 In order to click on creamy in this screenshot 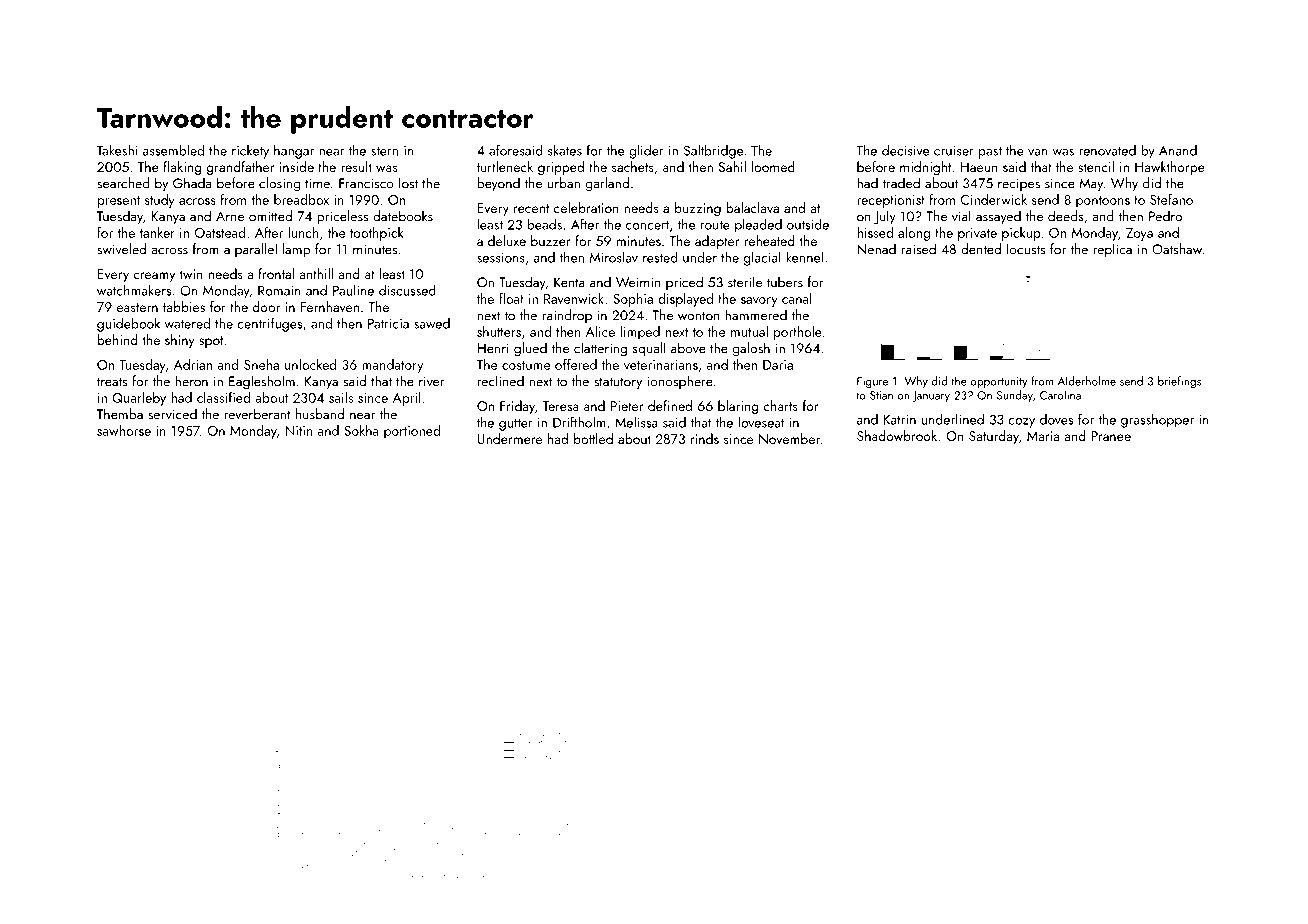, I will do `click(154, 277)`.
